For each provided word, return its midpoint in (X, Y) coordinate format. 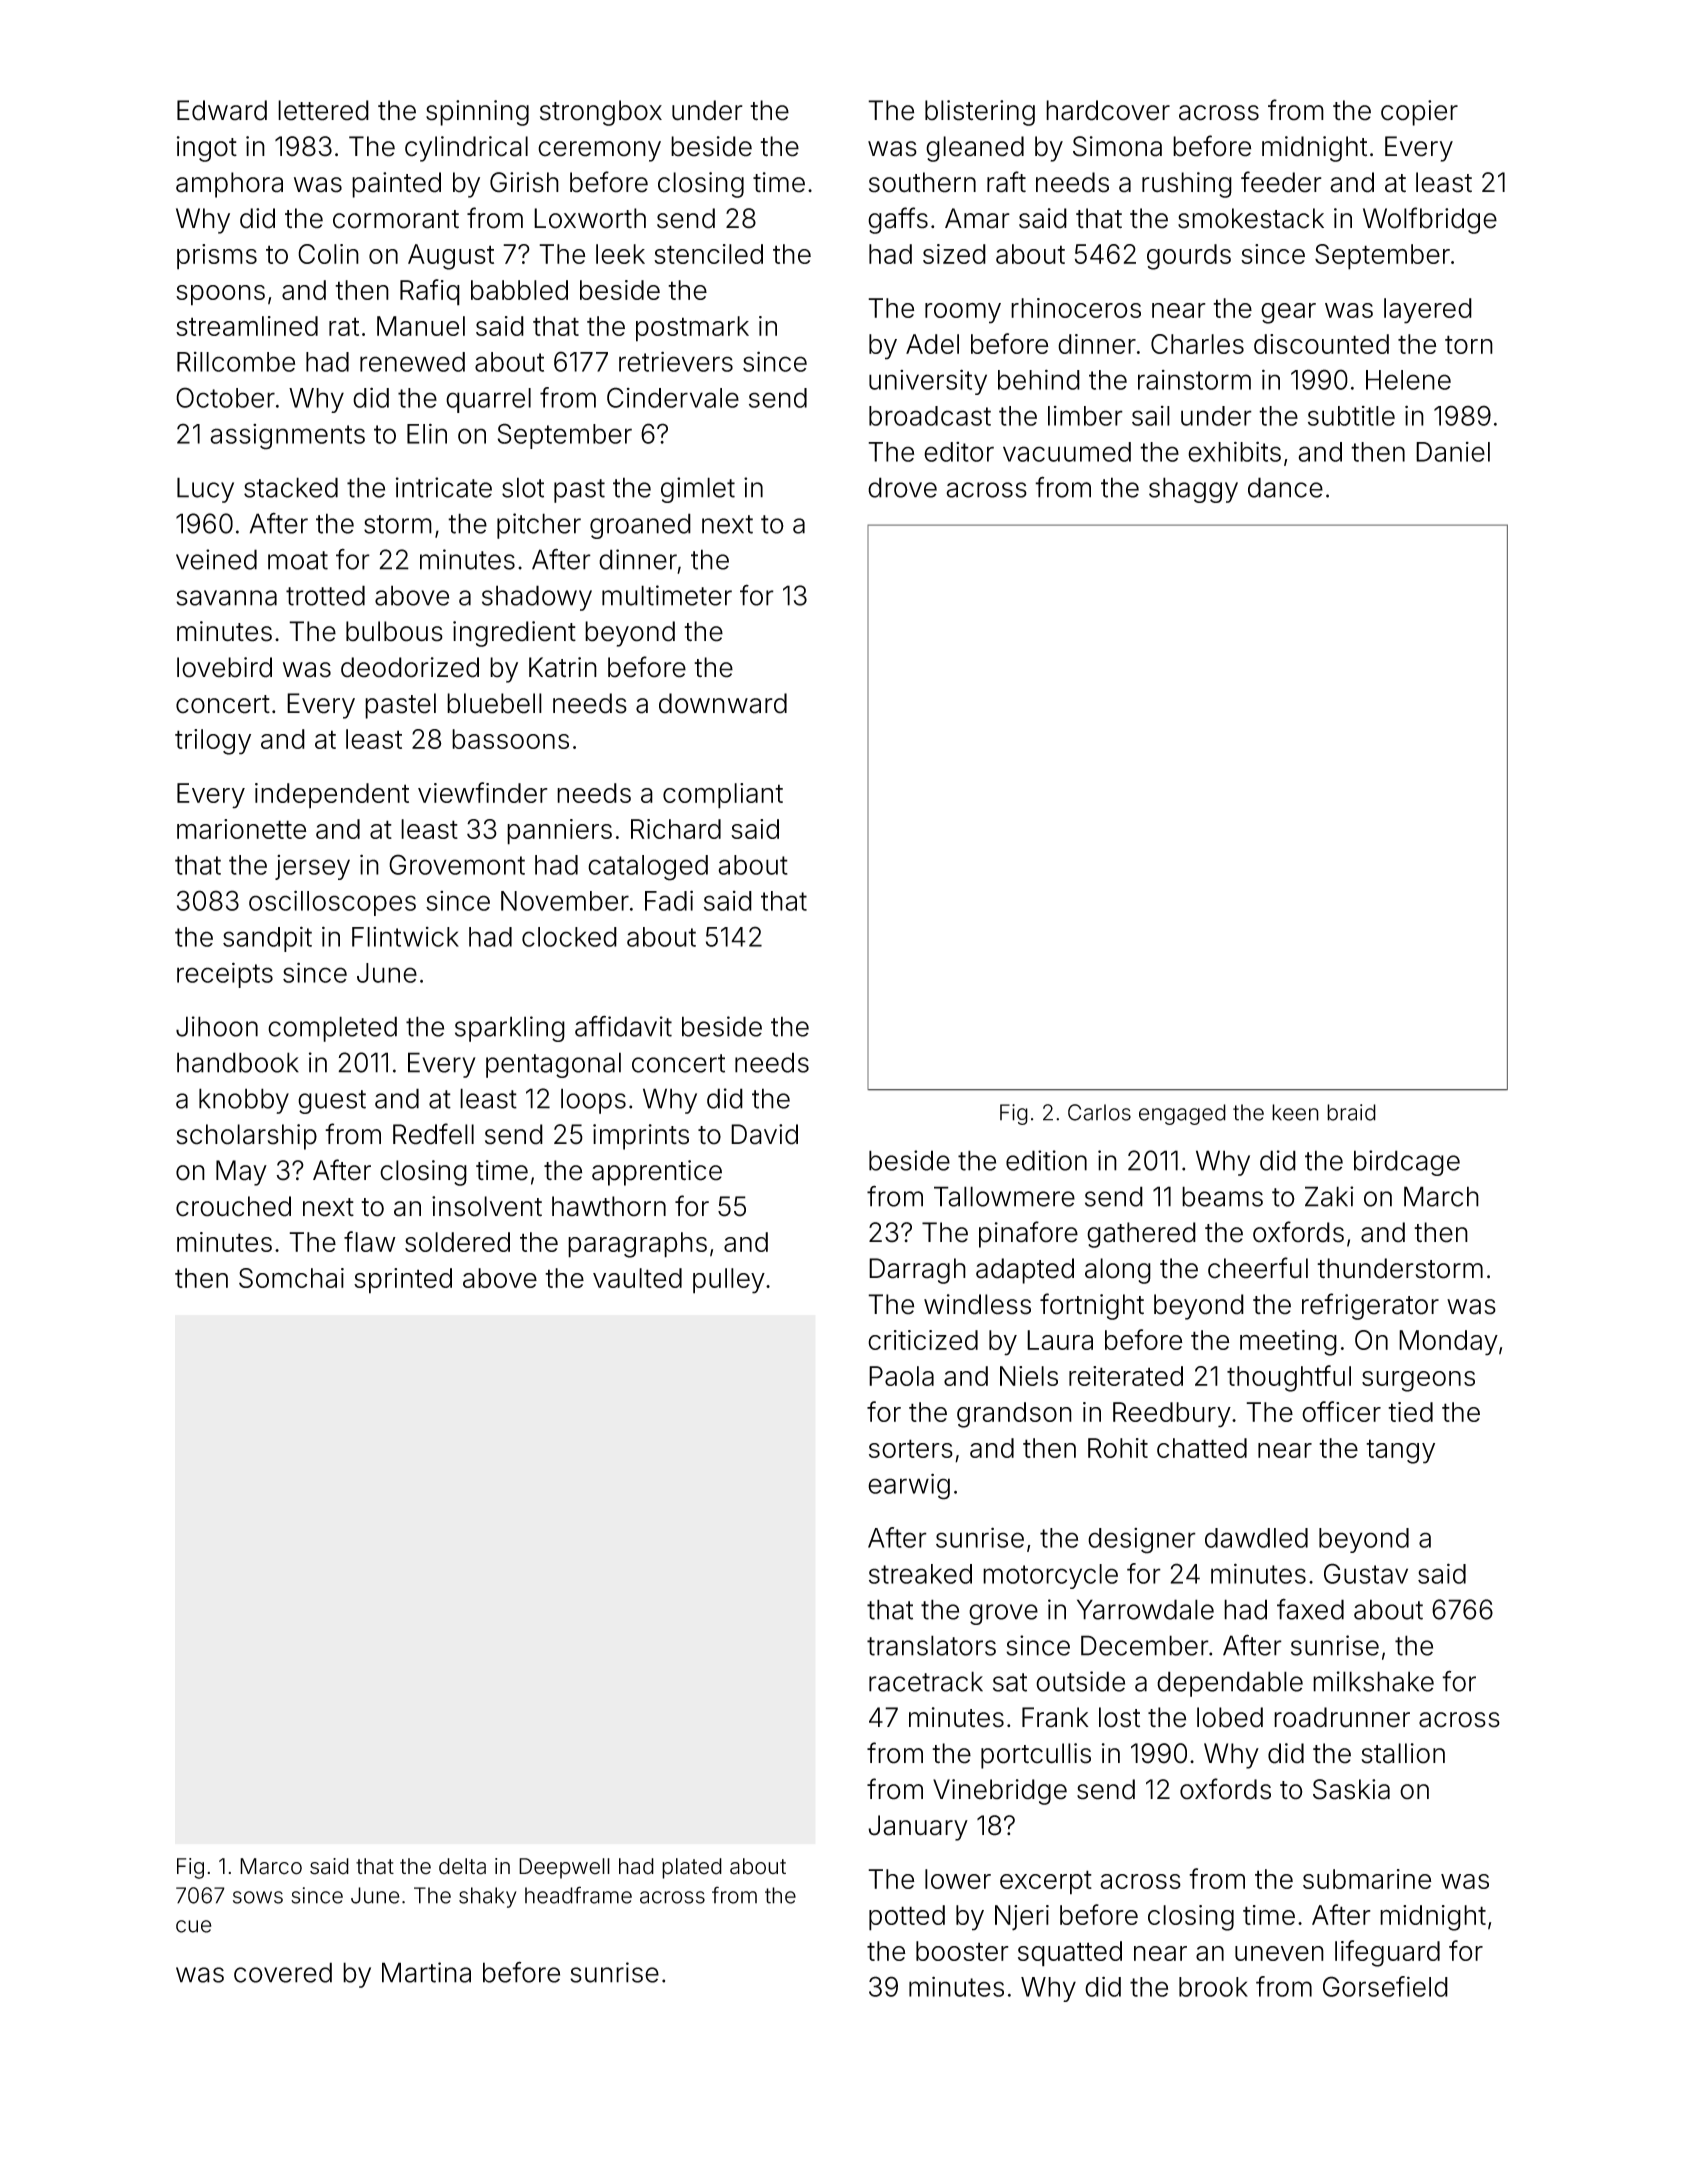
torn (1469, 344)
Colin (328, 254)
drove (902, 487)
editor (959, 452)
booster (962, 1951)
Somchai (291, 1278)
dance (1285, 487)
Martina (426, 1972)
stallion (1403, 1753)
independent (332, 796)
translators (931, 1645)
